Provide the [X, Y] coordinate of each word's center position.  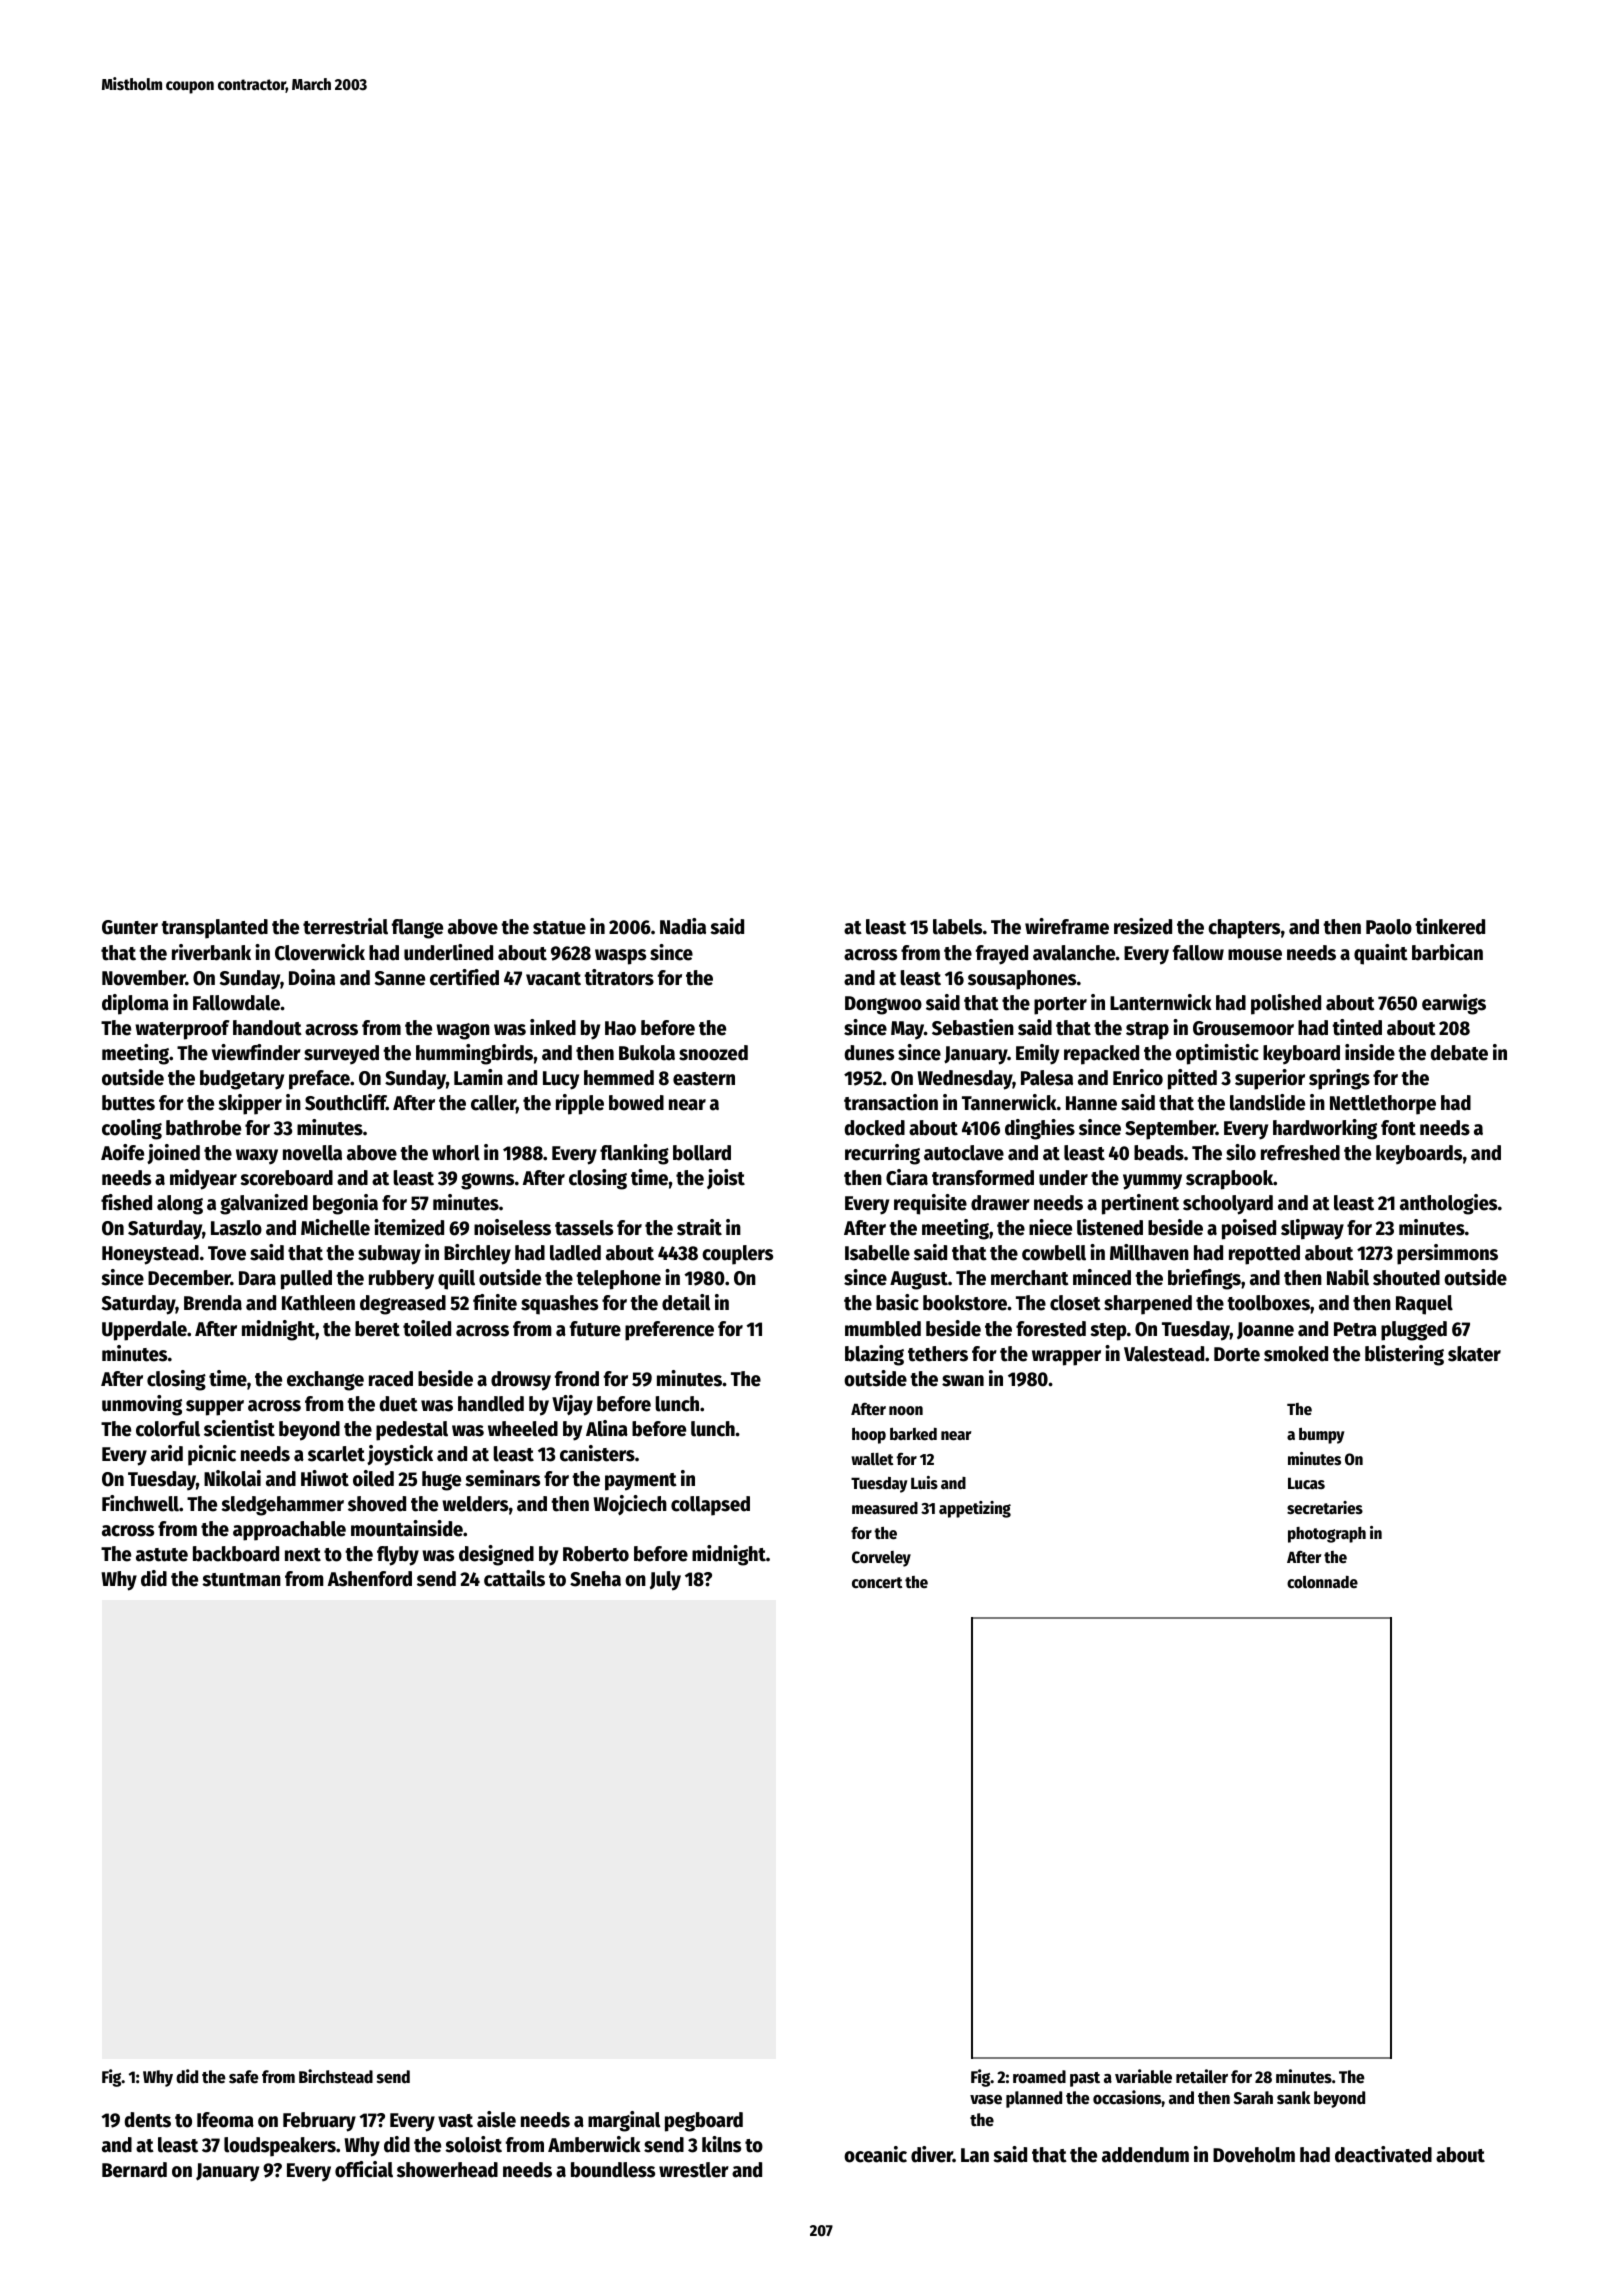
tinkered [1450, 926]
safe [244, 2077]
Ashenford [370, 1579]
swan [963, 1381]
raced [391, 1379]
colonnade [1322, 1582]
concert [877, 1583]
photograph [1327, 1535]
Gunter [130, 927]
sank [1293, 2098]
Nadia [683, 926]
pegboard [704, 2122]
